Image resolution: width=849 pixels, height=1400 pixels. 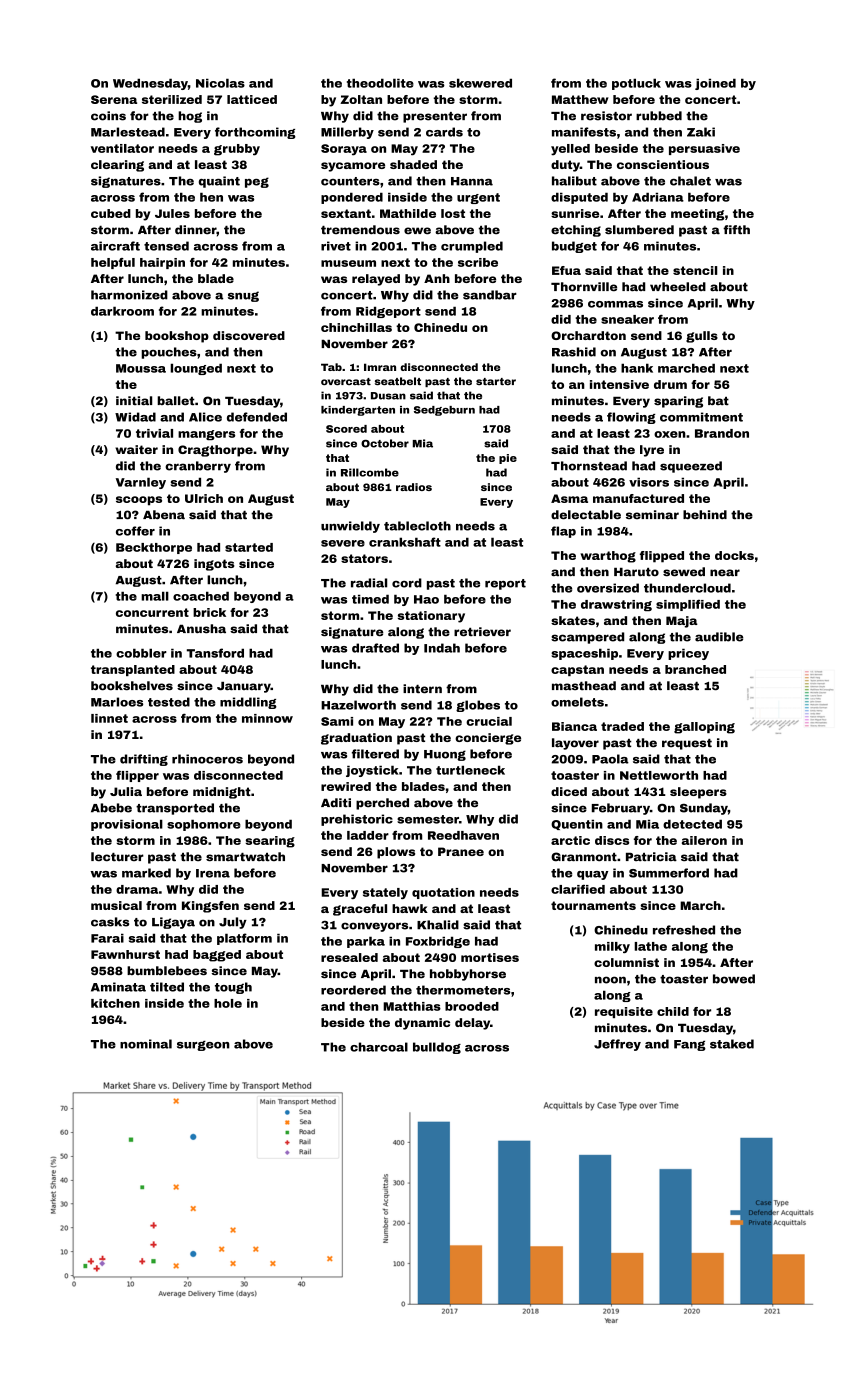 What do you see at coordinates (213, 873) in the document?
I see `Irena` at bounding box center [213, 873].
